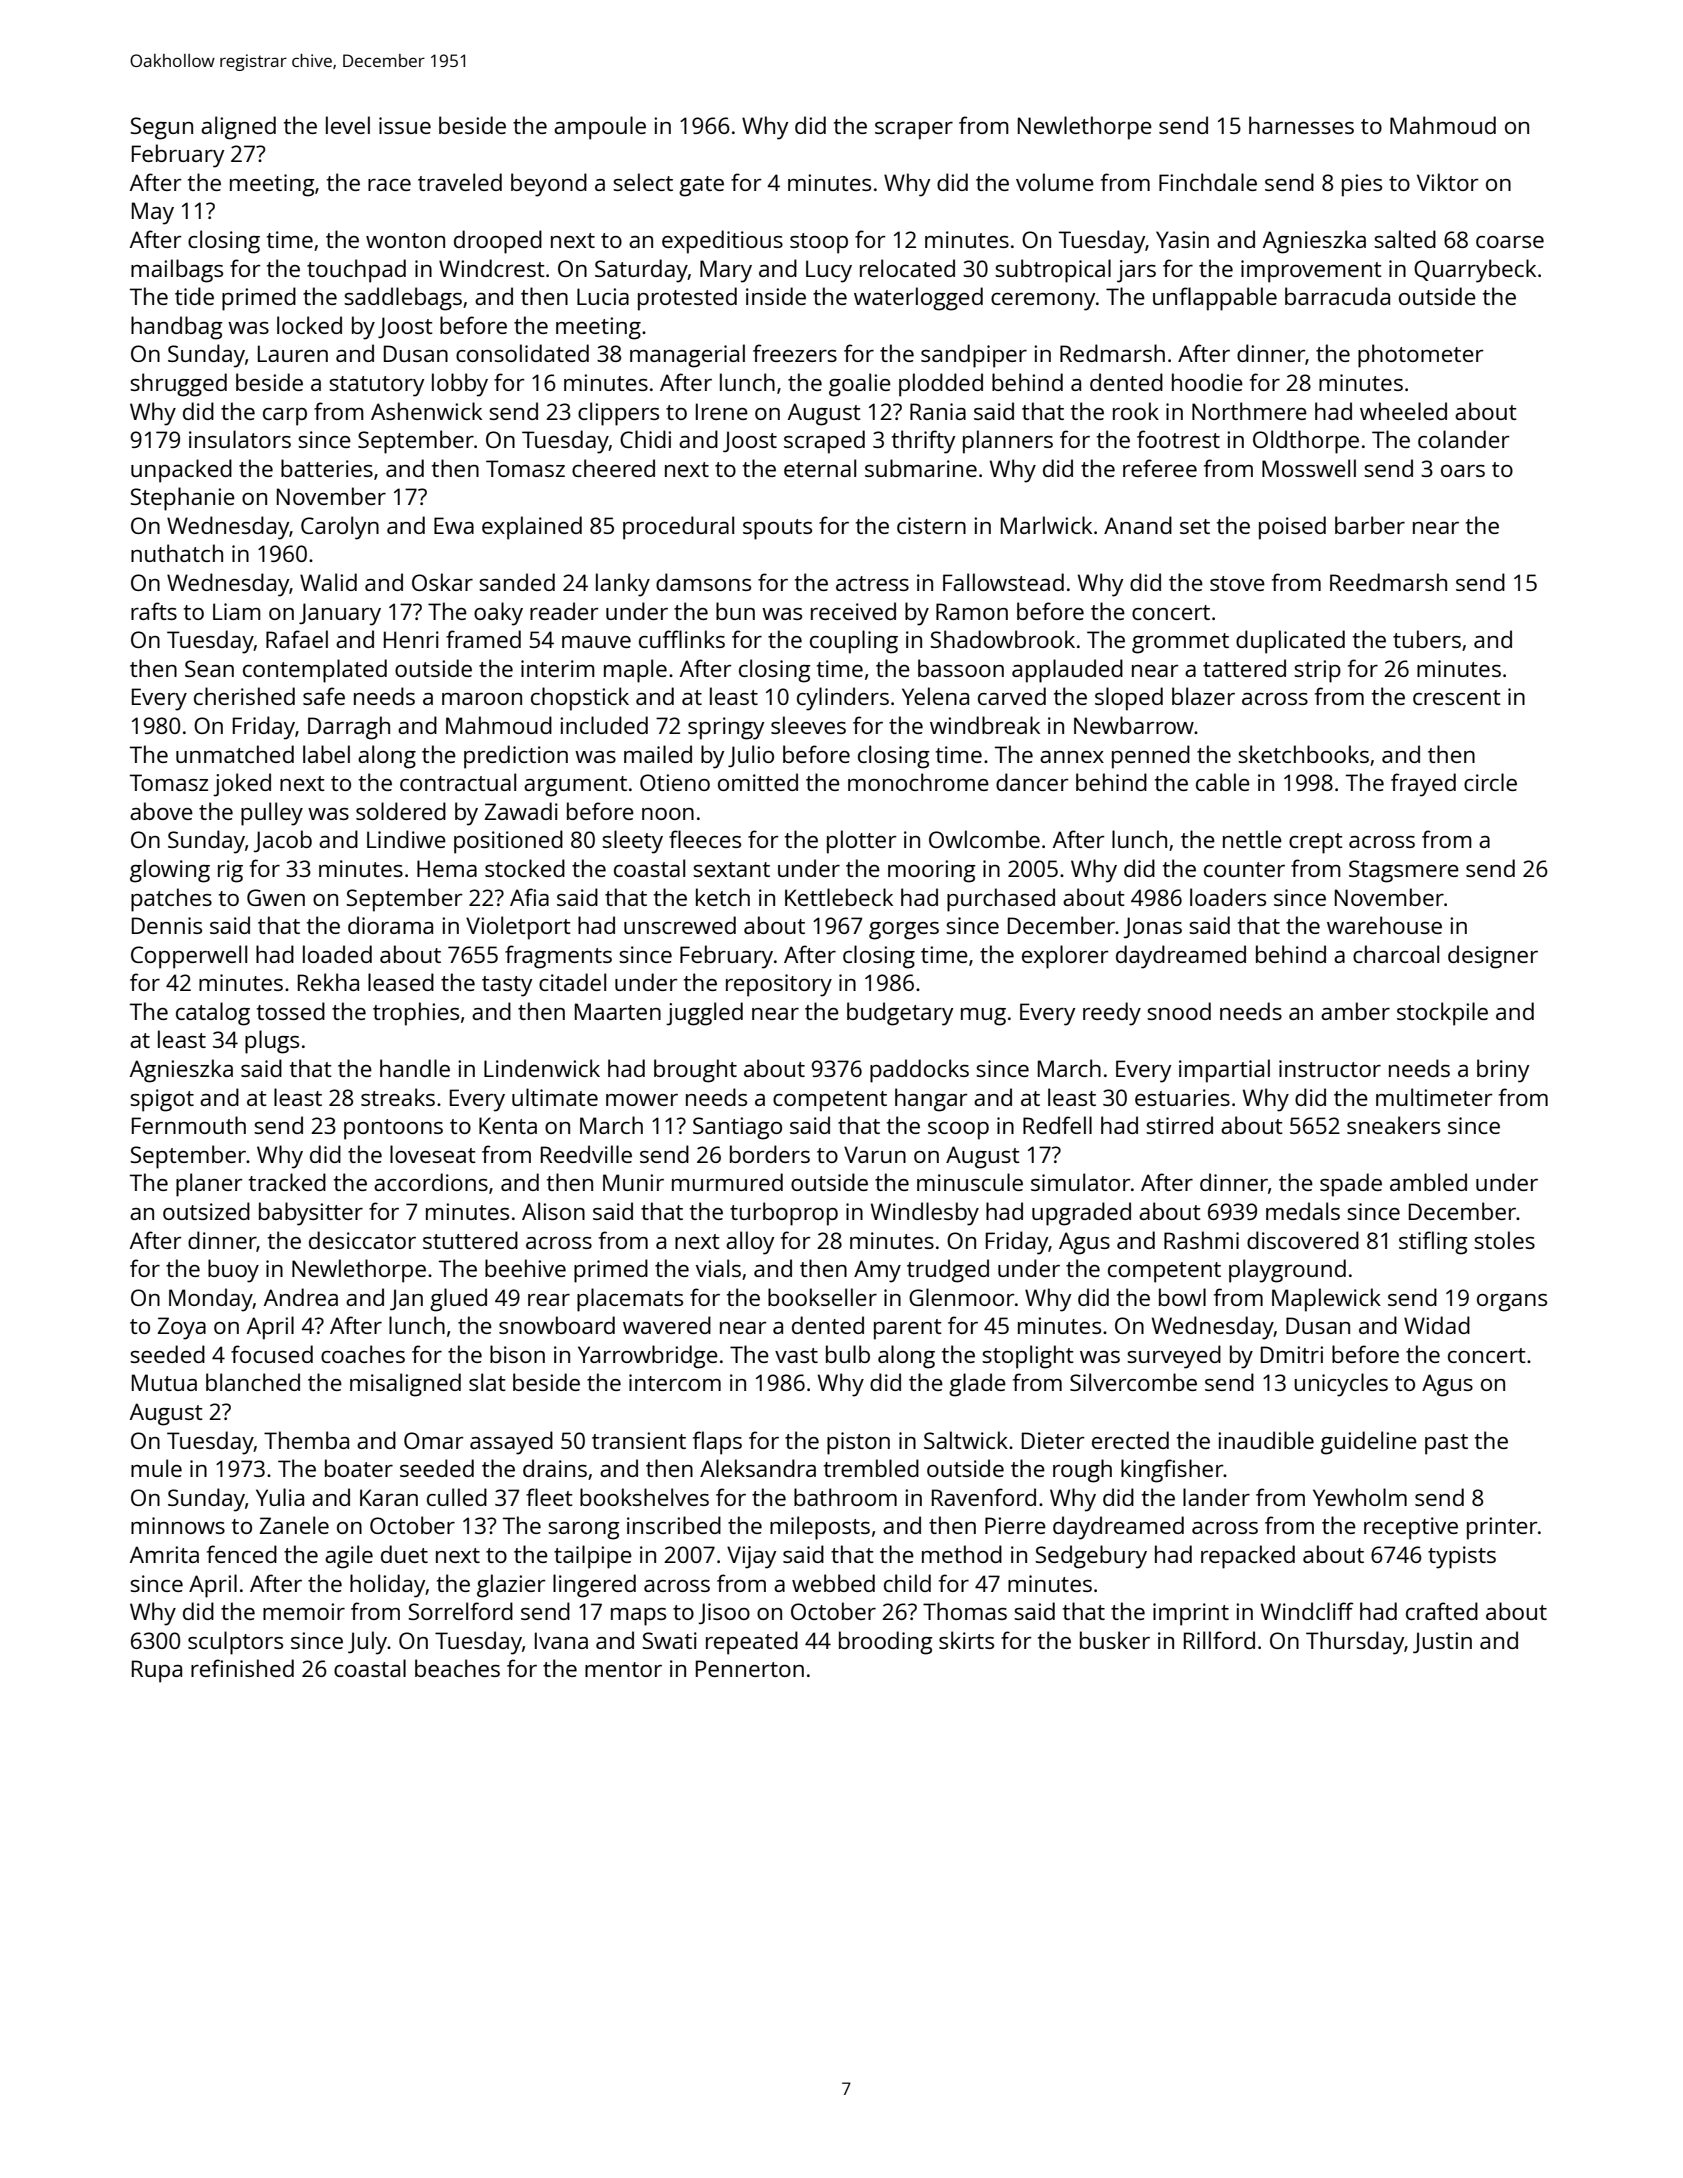 The width and height of the image is (1683, 2178). What do you see at coordinates (235, 1643) in the image?
I see `sculptors` at bounding box center [235, 1643].
